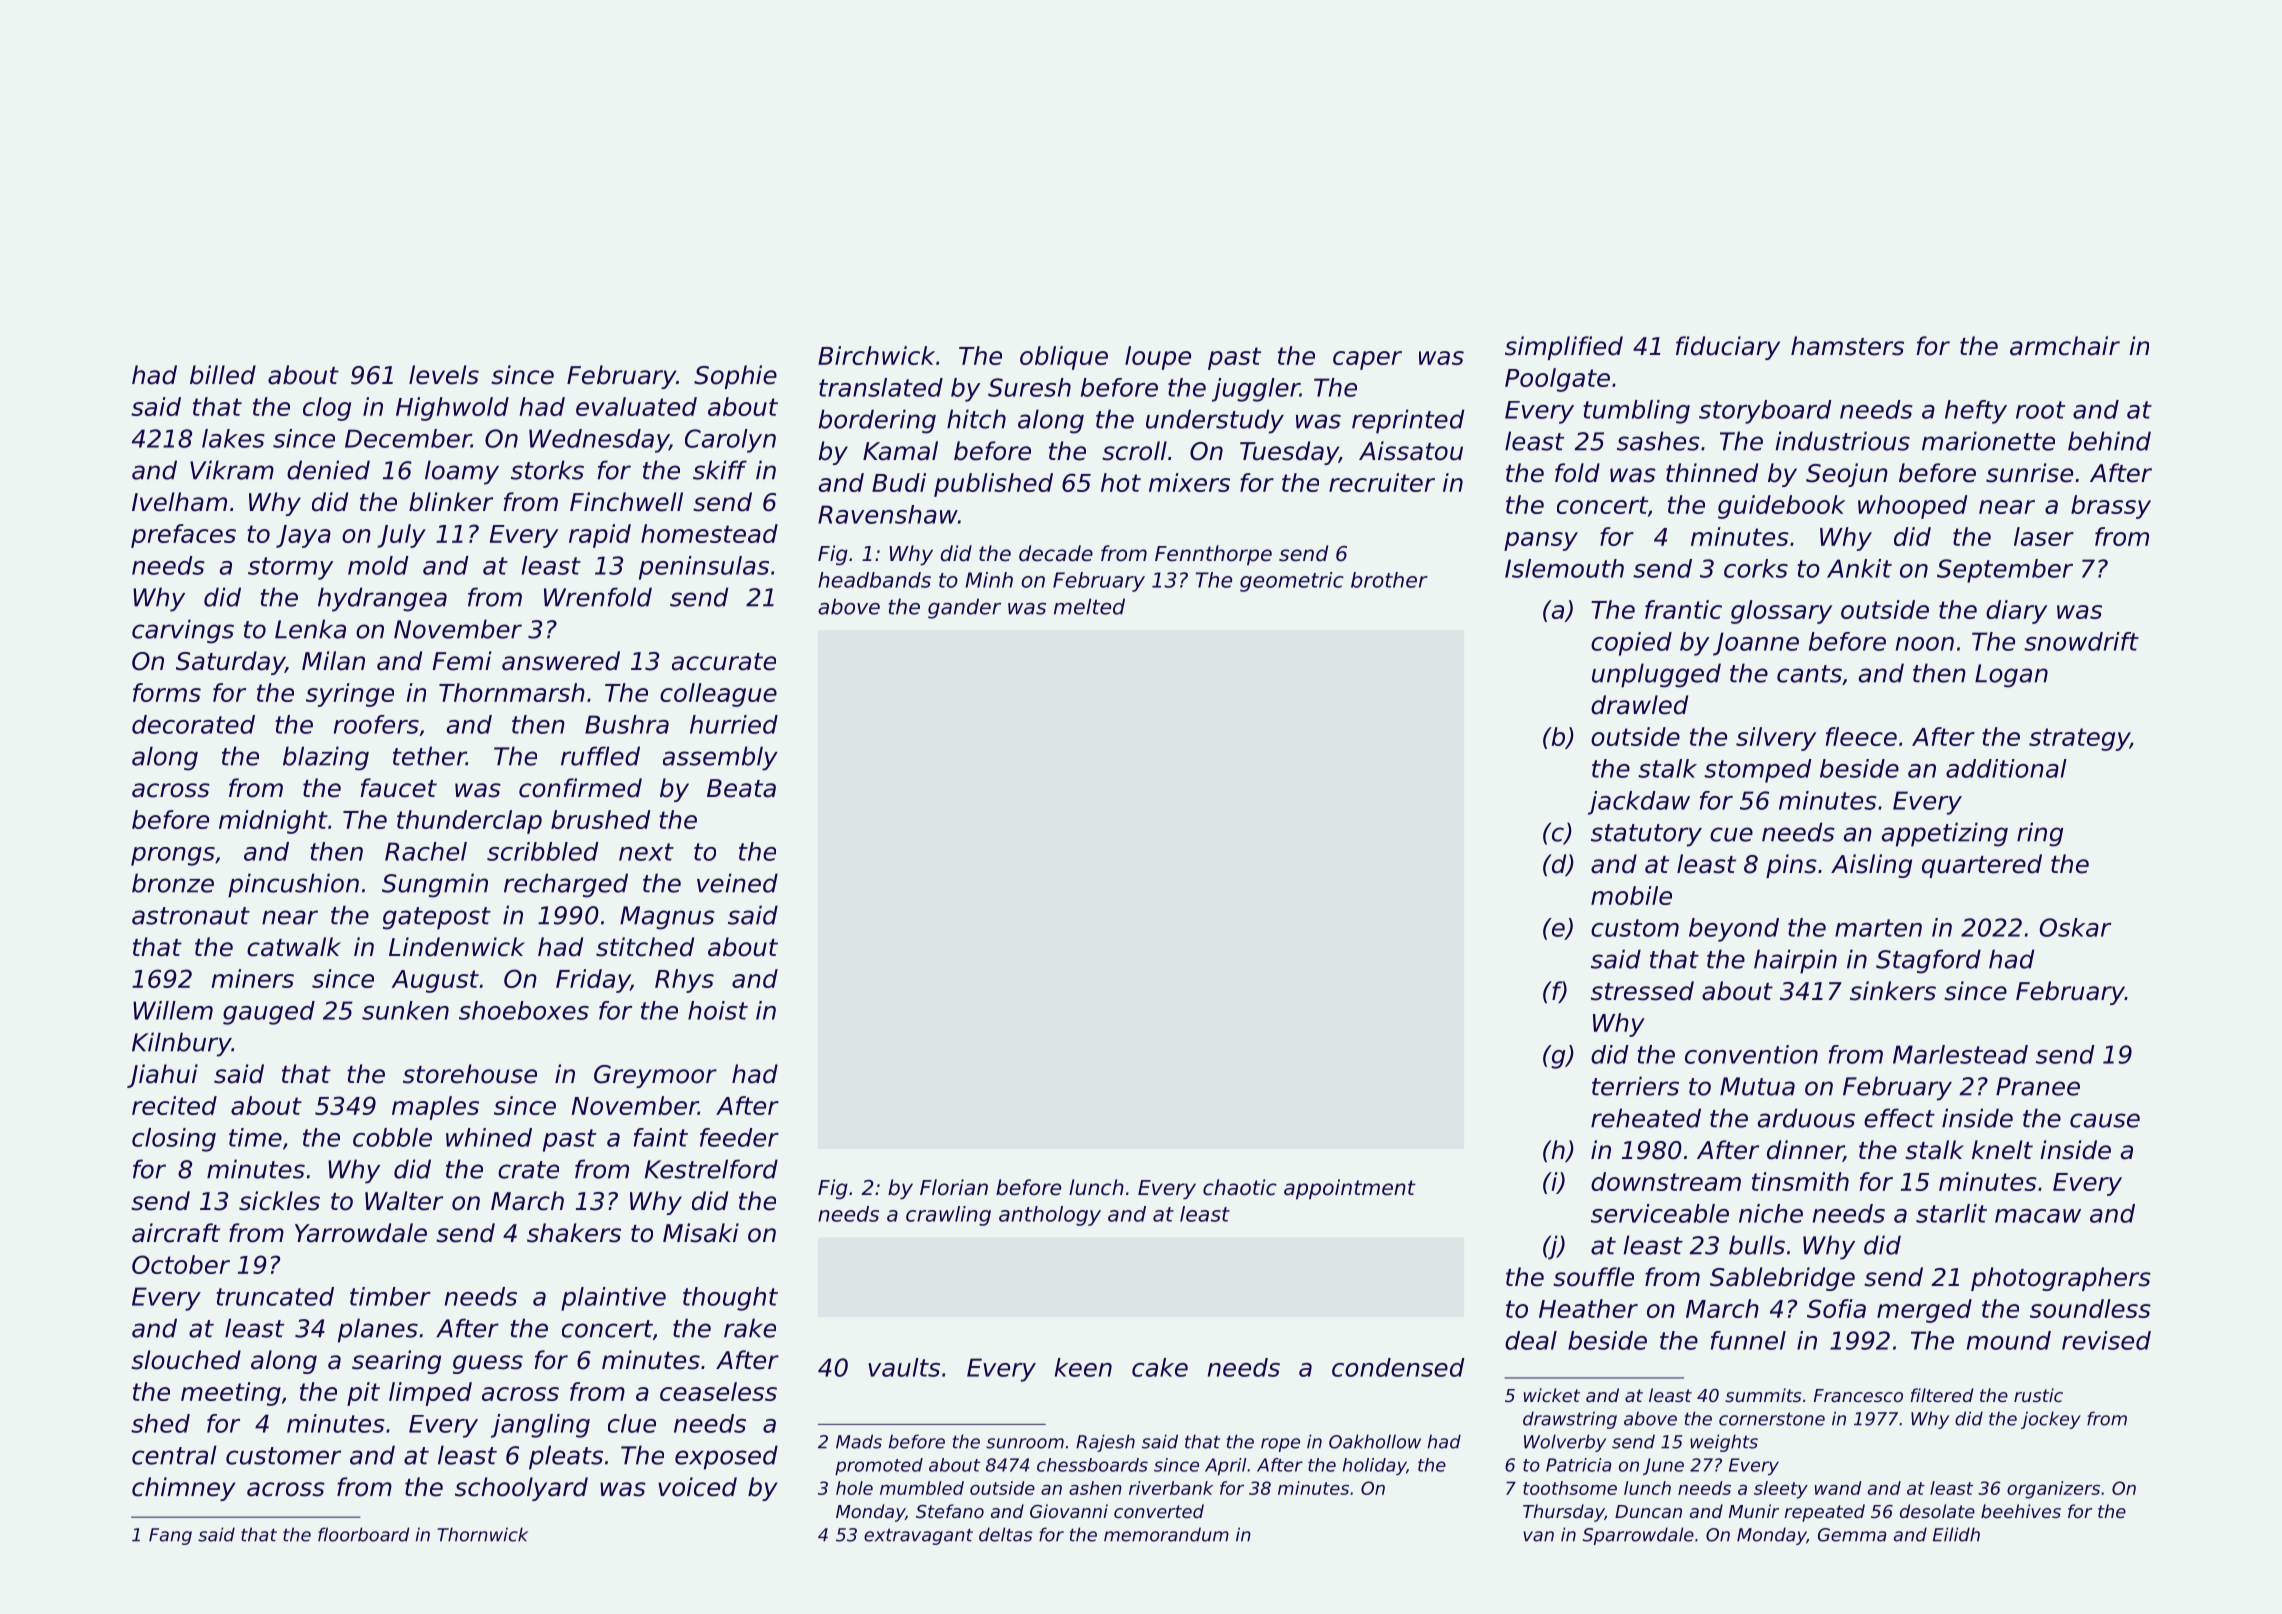 Image resolution: width=2282 pixels, height=1614 pixels. Describe the element at coordinates (173, 883) in the page. I see `bronze` at that location.
